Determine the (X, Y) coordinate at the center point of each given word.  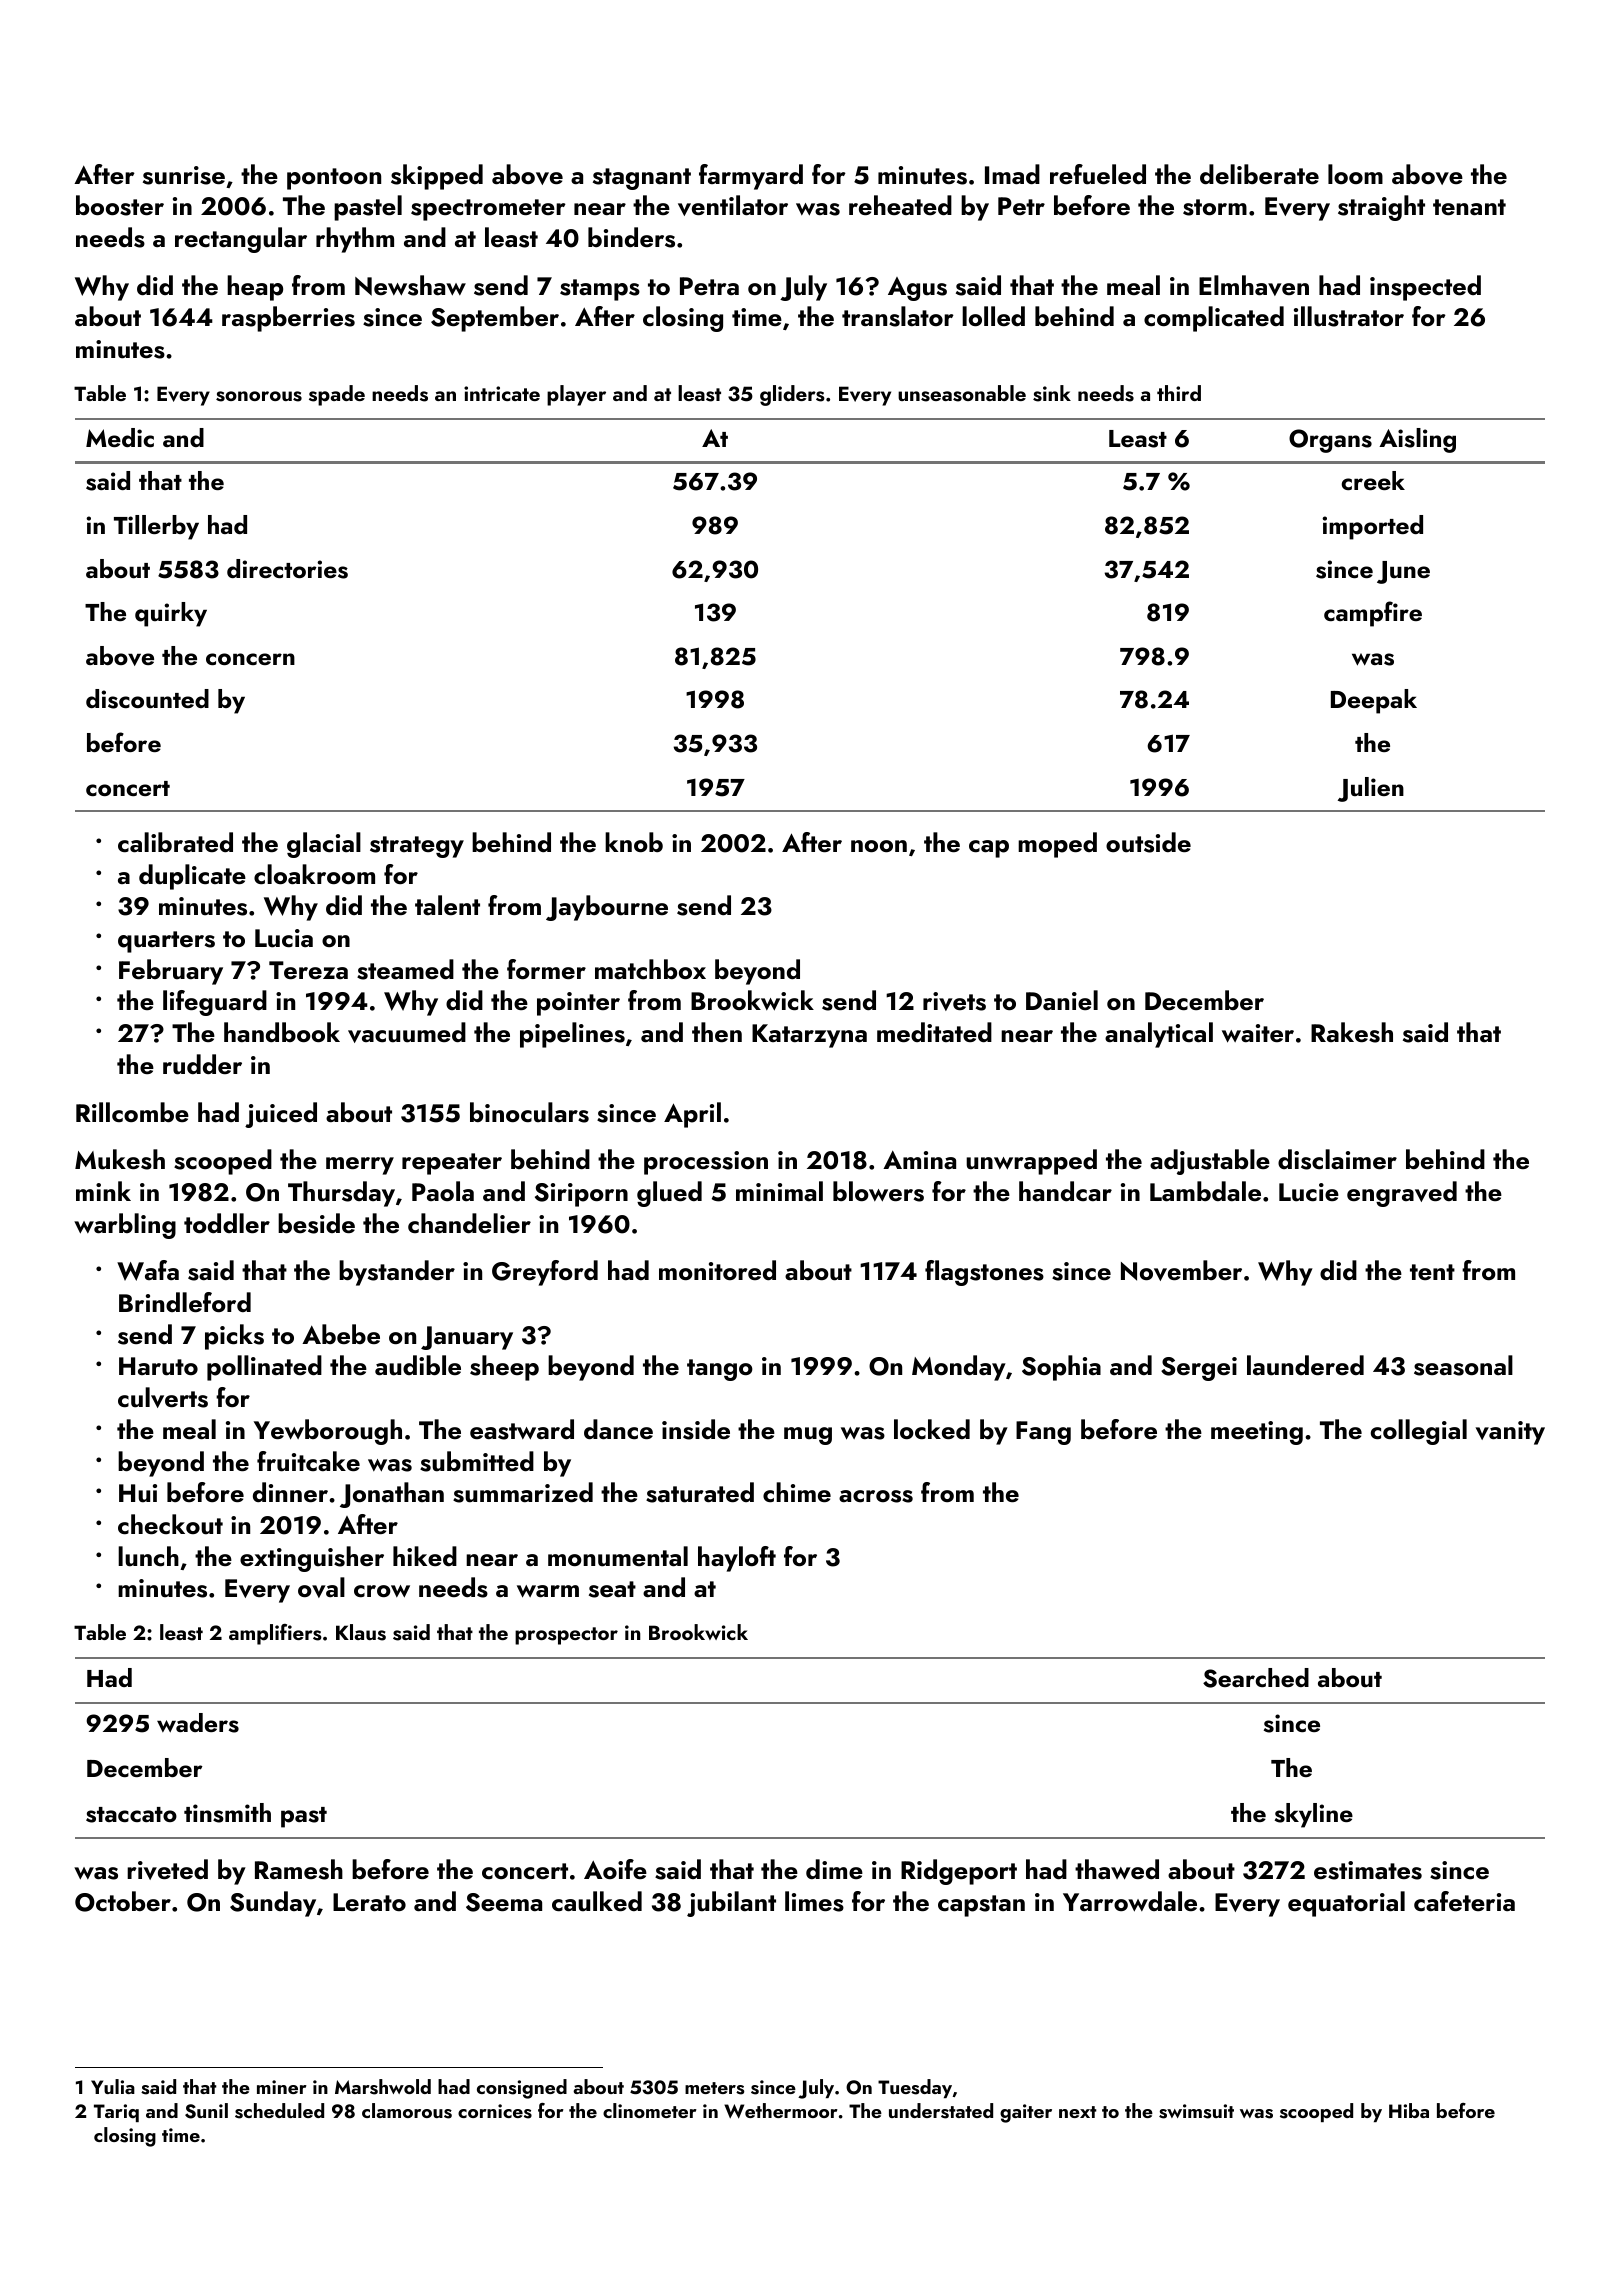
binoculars (529, 1112)
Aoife (615, 1869)
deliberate (1259, 174)
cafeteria (1464, 1901)
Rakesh (1352, 1032)
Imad (1012, 174)
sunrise (184, 175)
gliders (792, 395)
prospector (566, 1636)
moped (1057, 845)
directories (287, 569)
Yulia (113, 2086)
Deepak (1374, 701)
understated (941, 2111)
